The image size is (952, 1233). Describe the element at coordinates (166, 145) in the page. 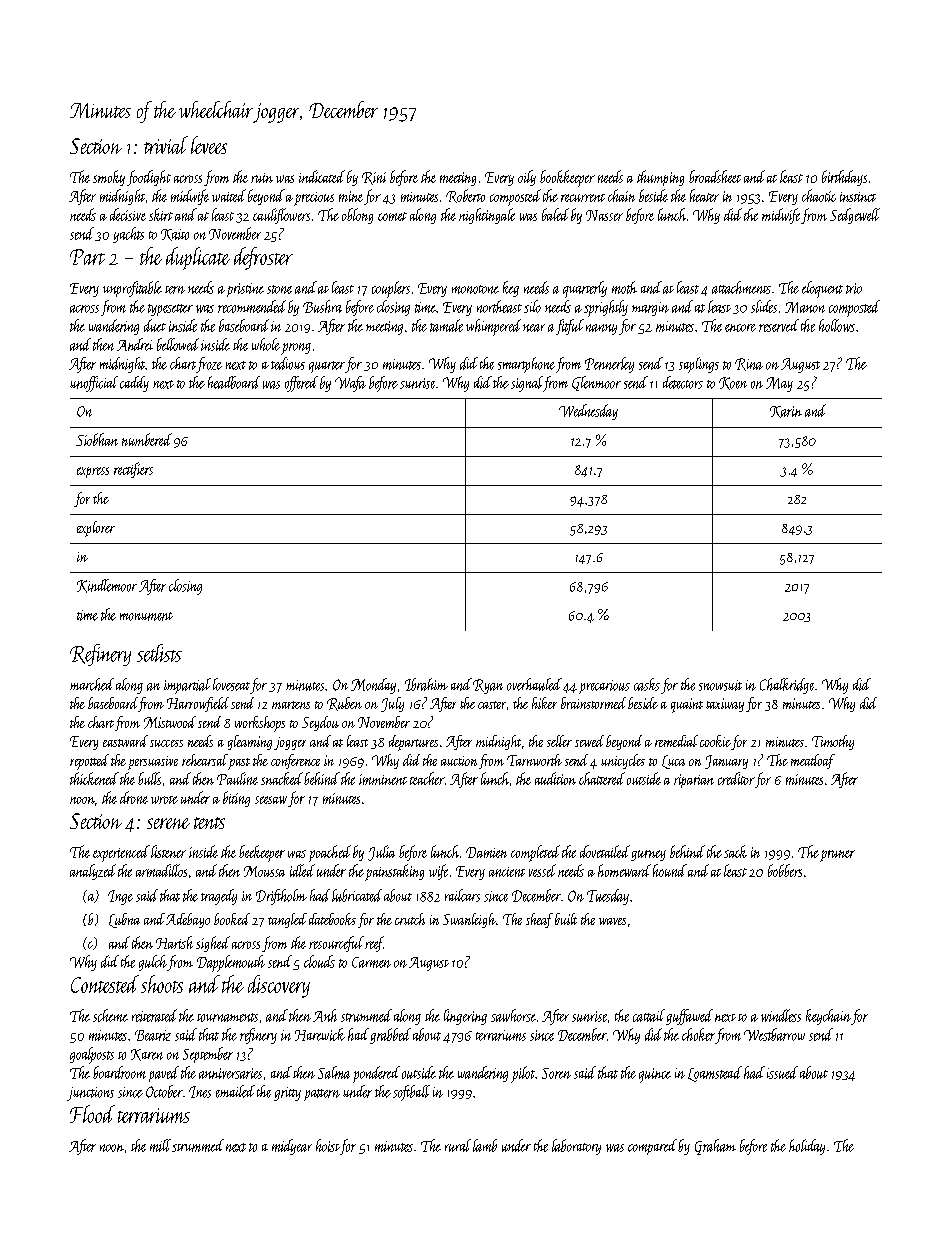

I see `trivial` at that location.
